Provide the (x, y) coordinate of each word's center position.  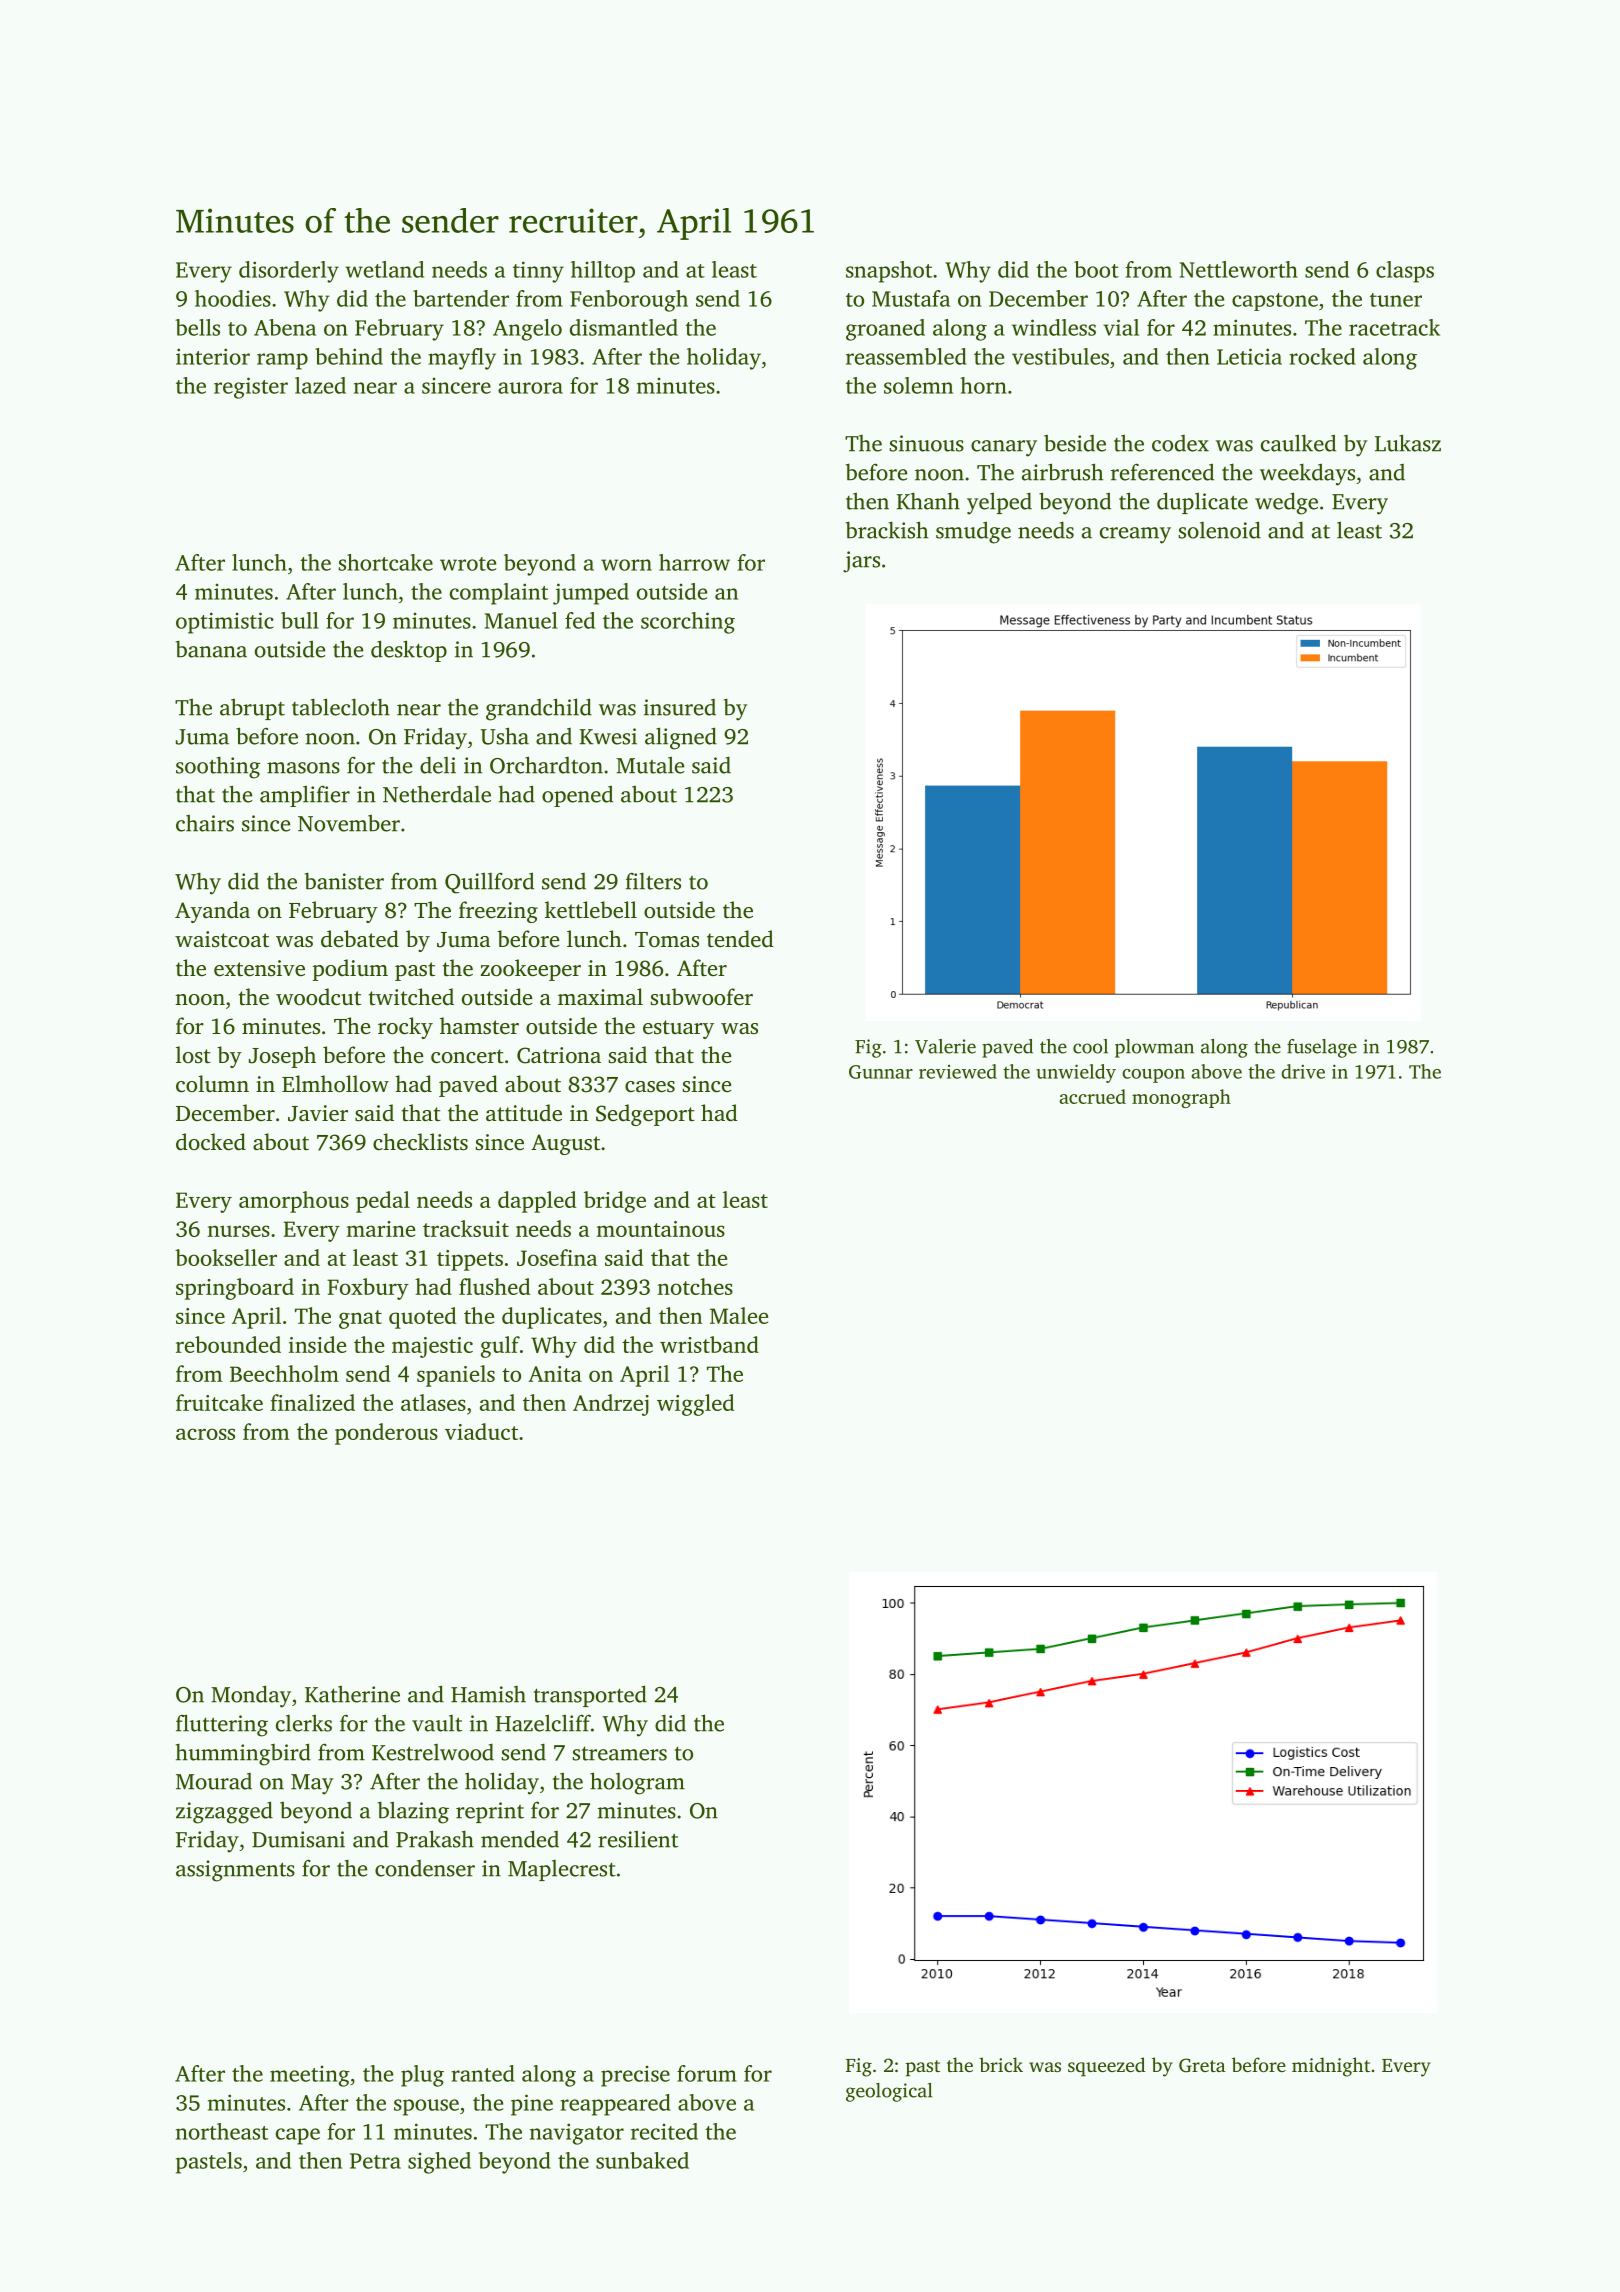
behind (349, 356)
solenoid (1220, 530)
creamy (1135, 535)
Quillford (489, 883)
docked (211, 1142)
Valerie (945, 1046)
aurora (530, 388)
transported (590, 1696)
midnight (1331, 2067)
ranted (483, 2073)
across (205, 1434)
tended (740, 939)
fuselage (1322, 1048)
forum (707, 2073)
